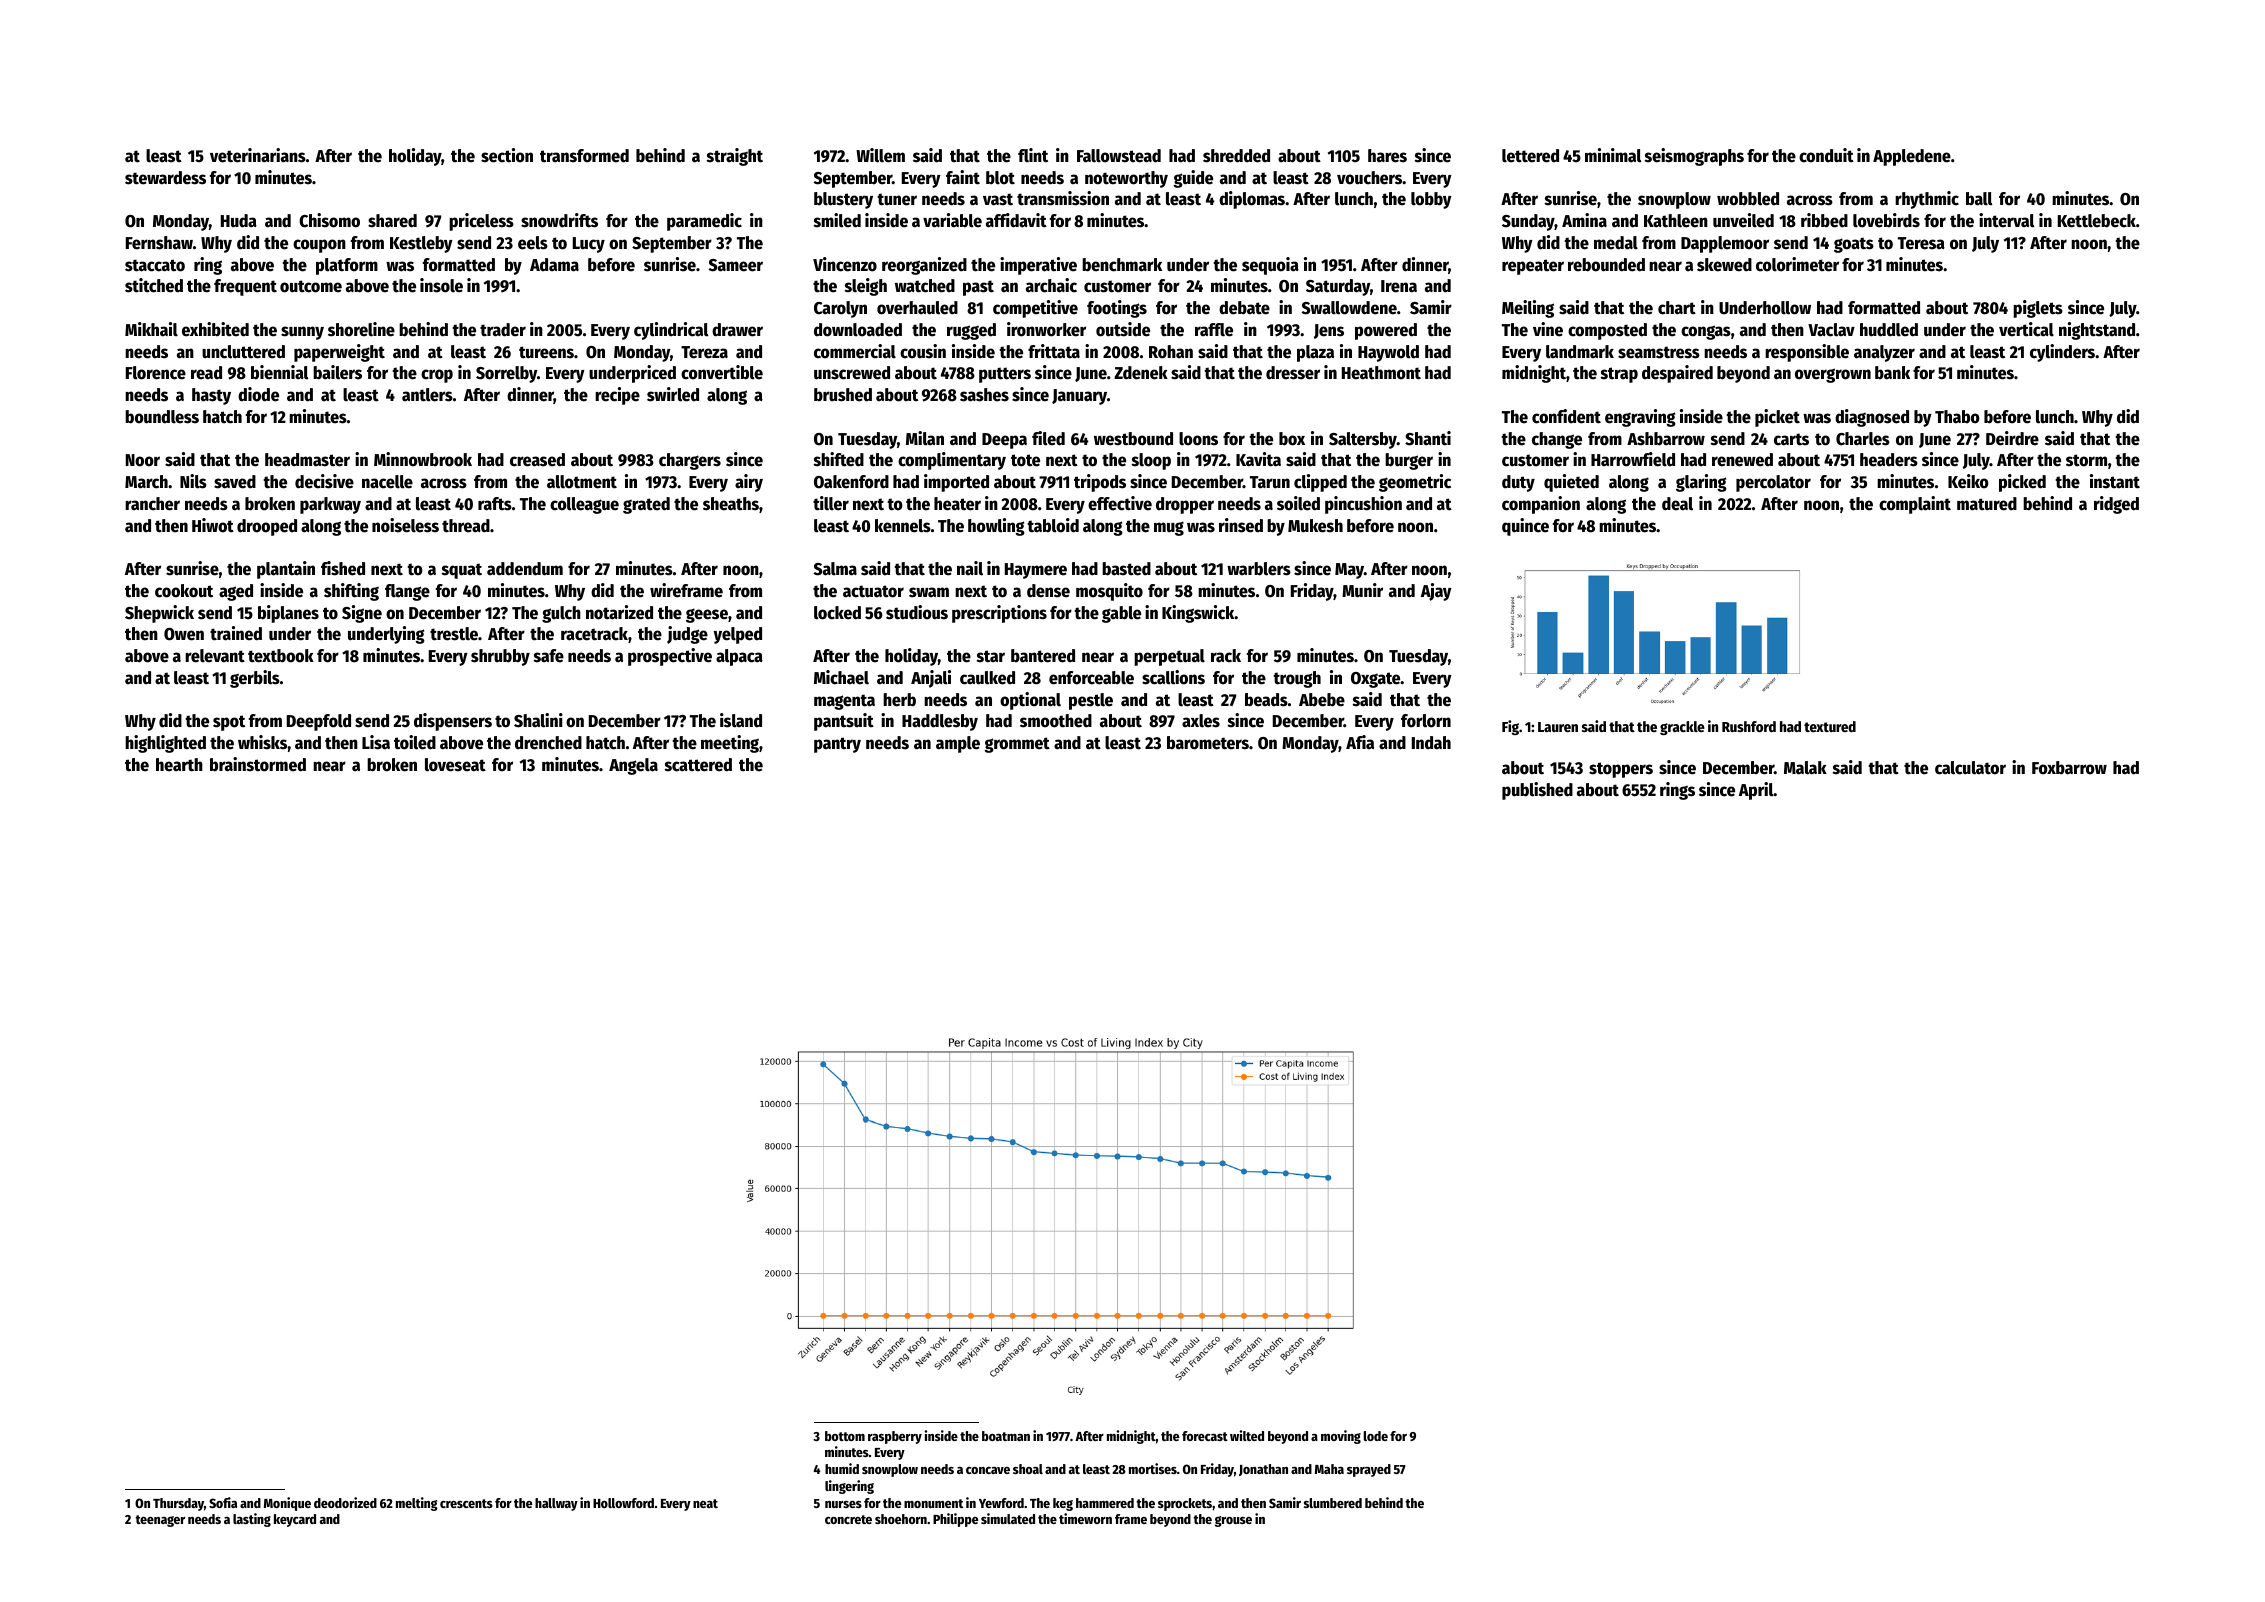  What do you see at coordinates (2038, 309) in the document?
I see `piglets` at bounding box center [2038, 309].
